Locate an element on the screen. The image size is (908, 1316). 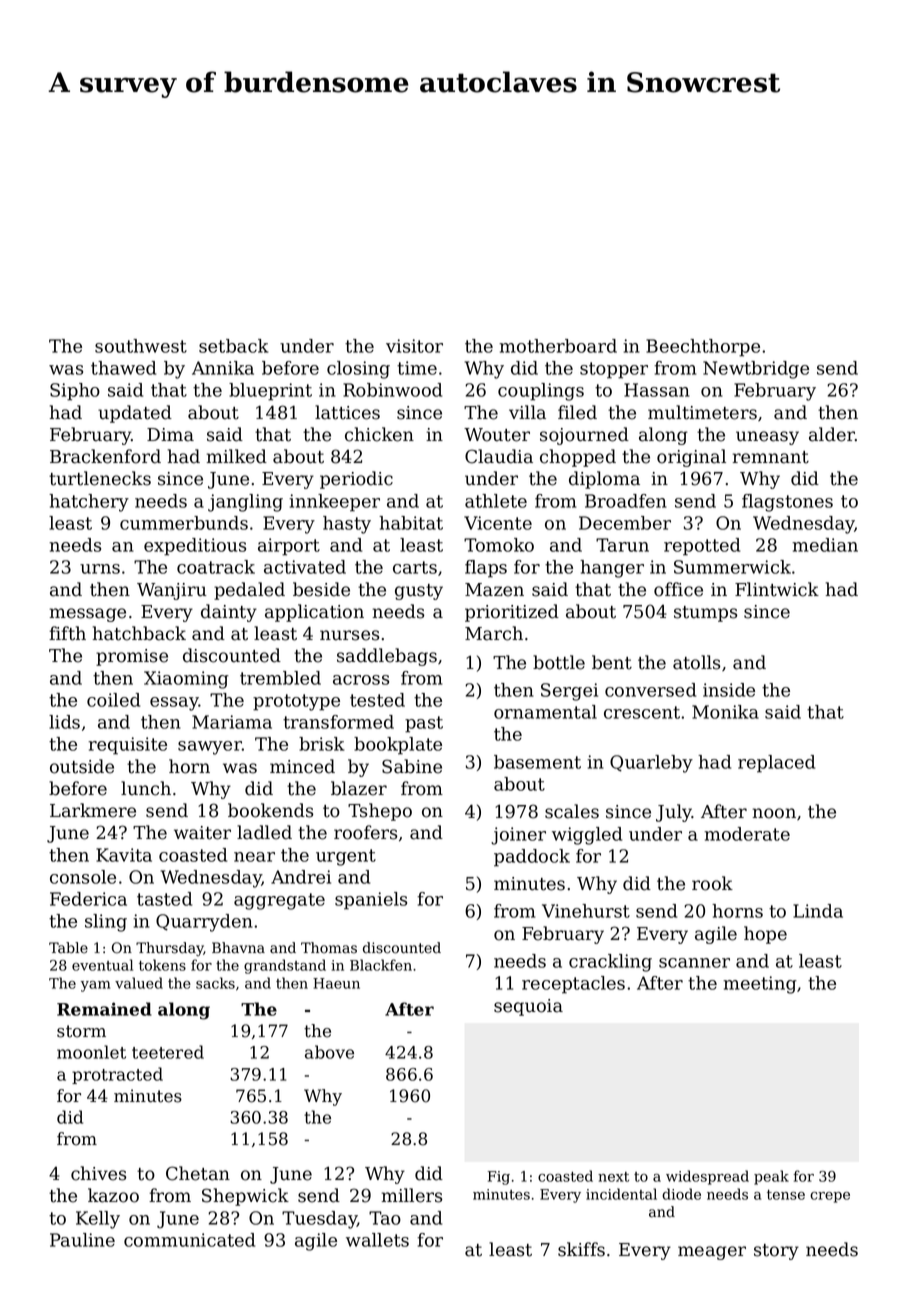
motherboard is located at coordinates (558, 346).
